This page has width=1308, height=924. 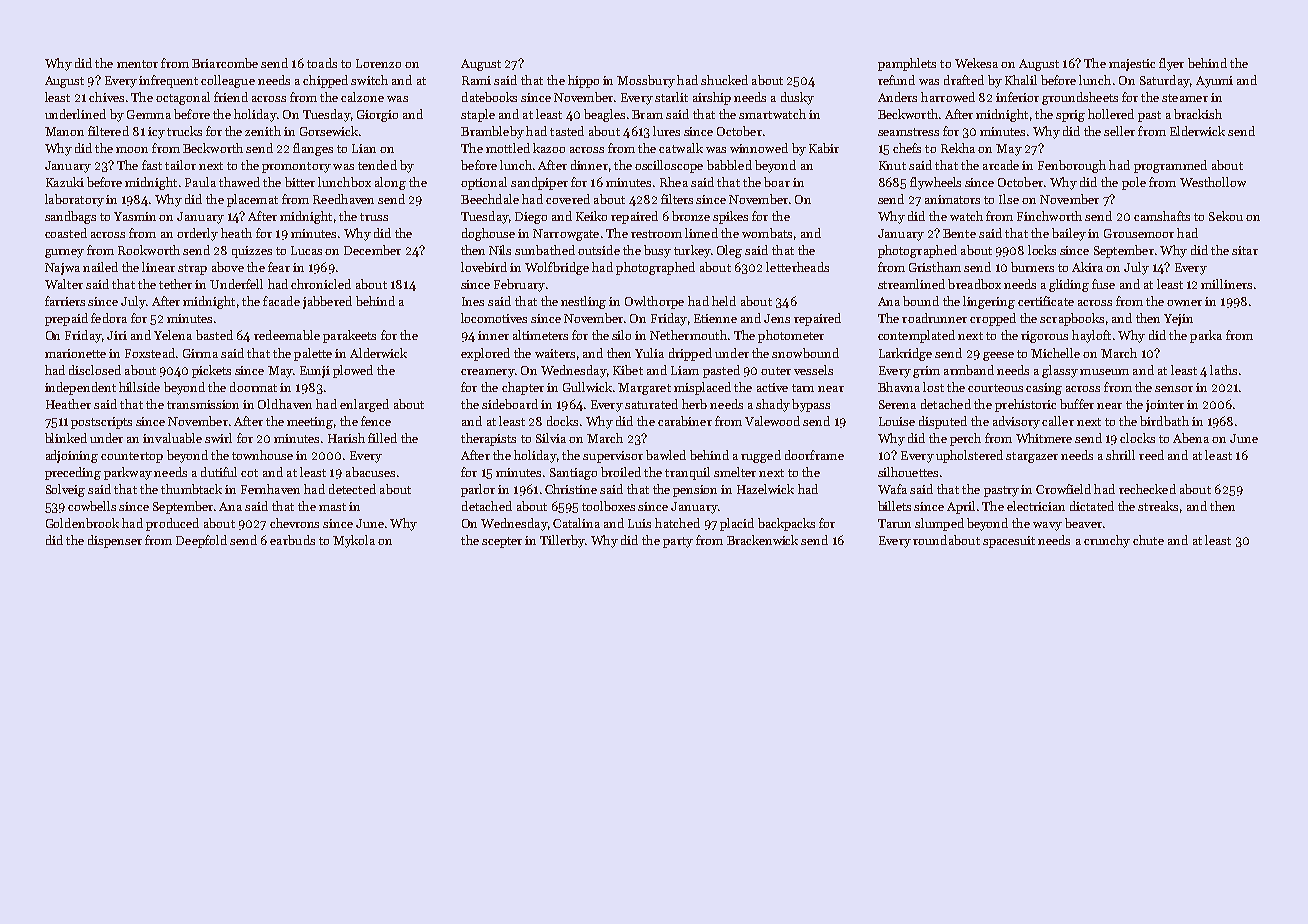 What do you see at coordinates (621, 335) in the page?
I see `silo` at bounding box center [621, 335].
